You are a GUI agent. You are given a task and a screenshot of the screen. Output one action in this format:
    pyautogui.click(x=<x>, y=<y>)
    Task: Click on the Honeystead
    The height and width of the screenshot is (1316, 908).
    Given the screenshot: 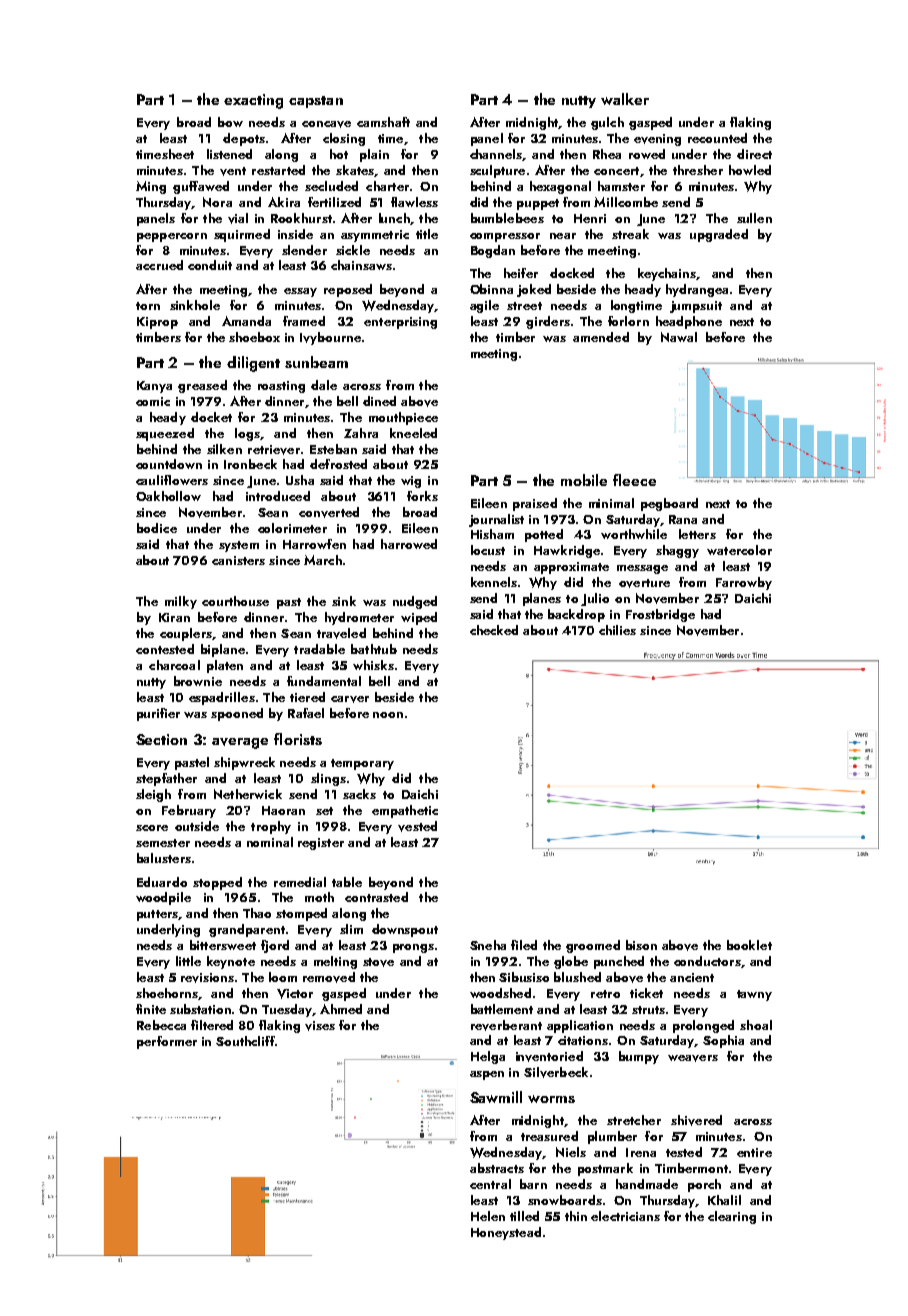 What is the action you would take?
    pyautogui.click(x=506, y=1233)
